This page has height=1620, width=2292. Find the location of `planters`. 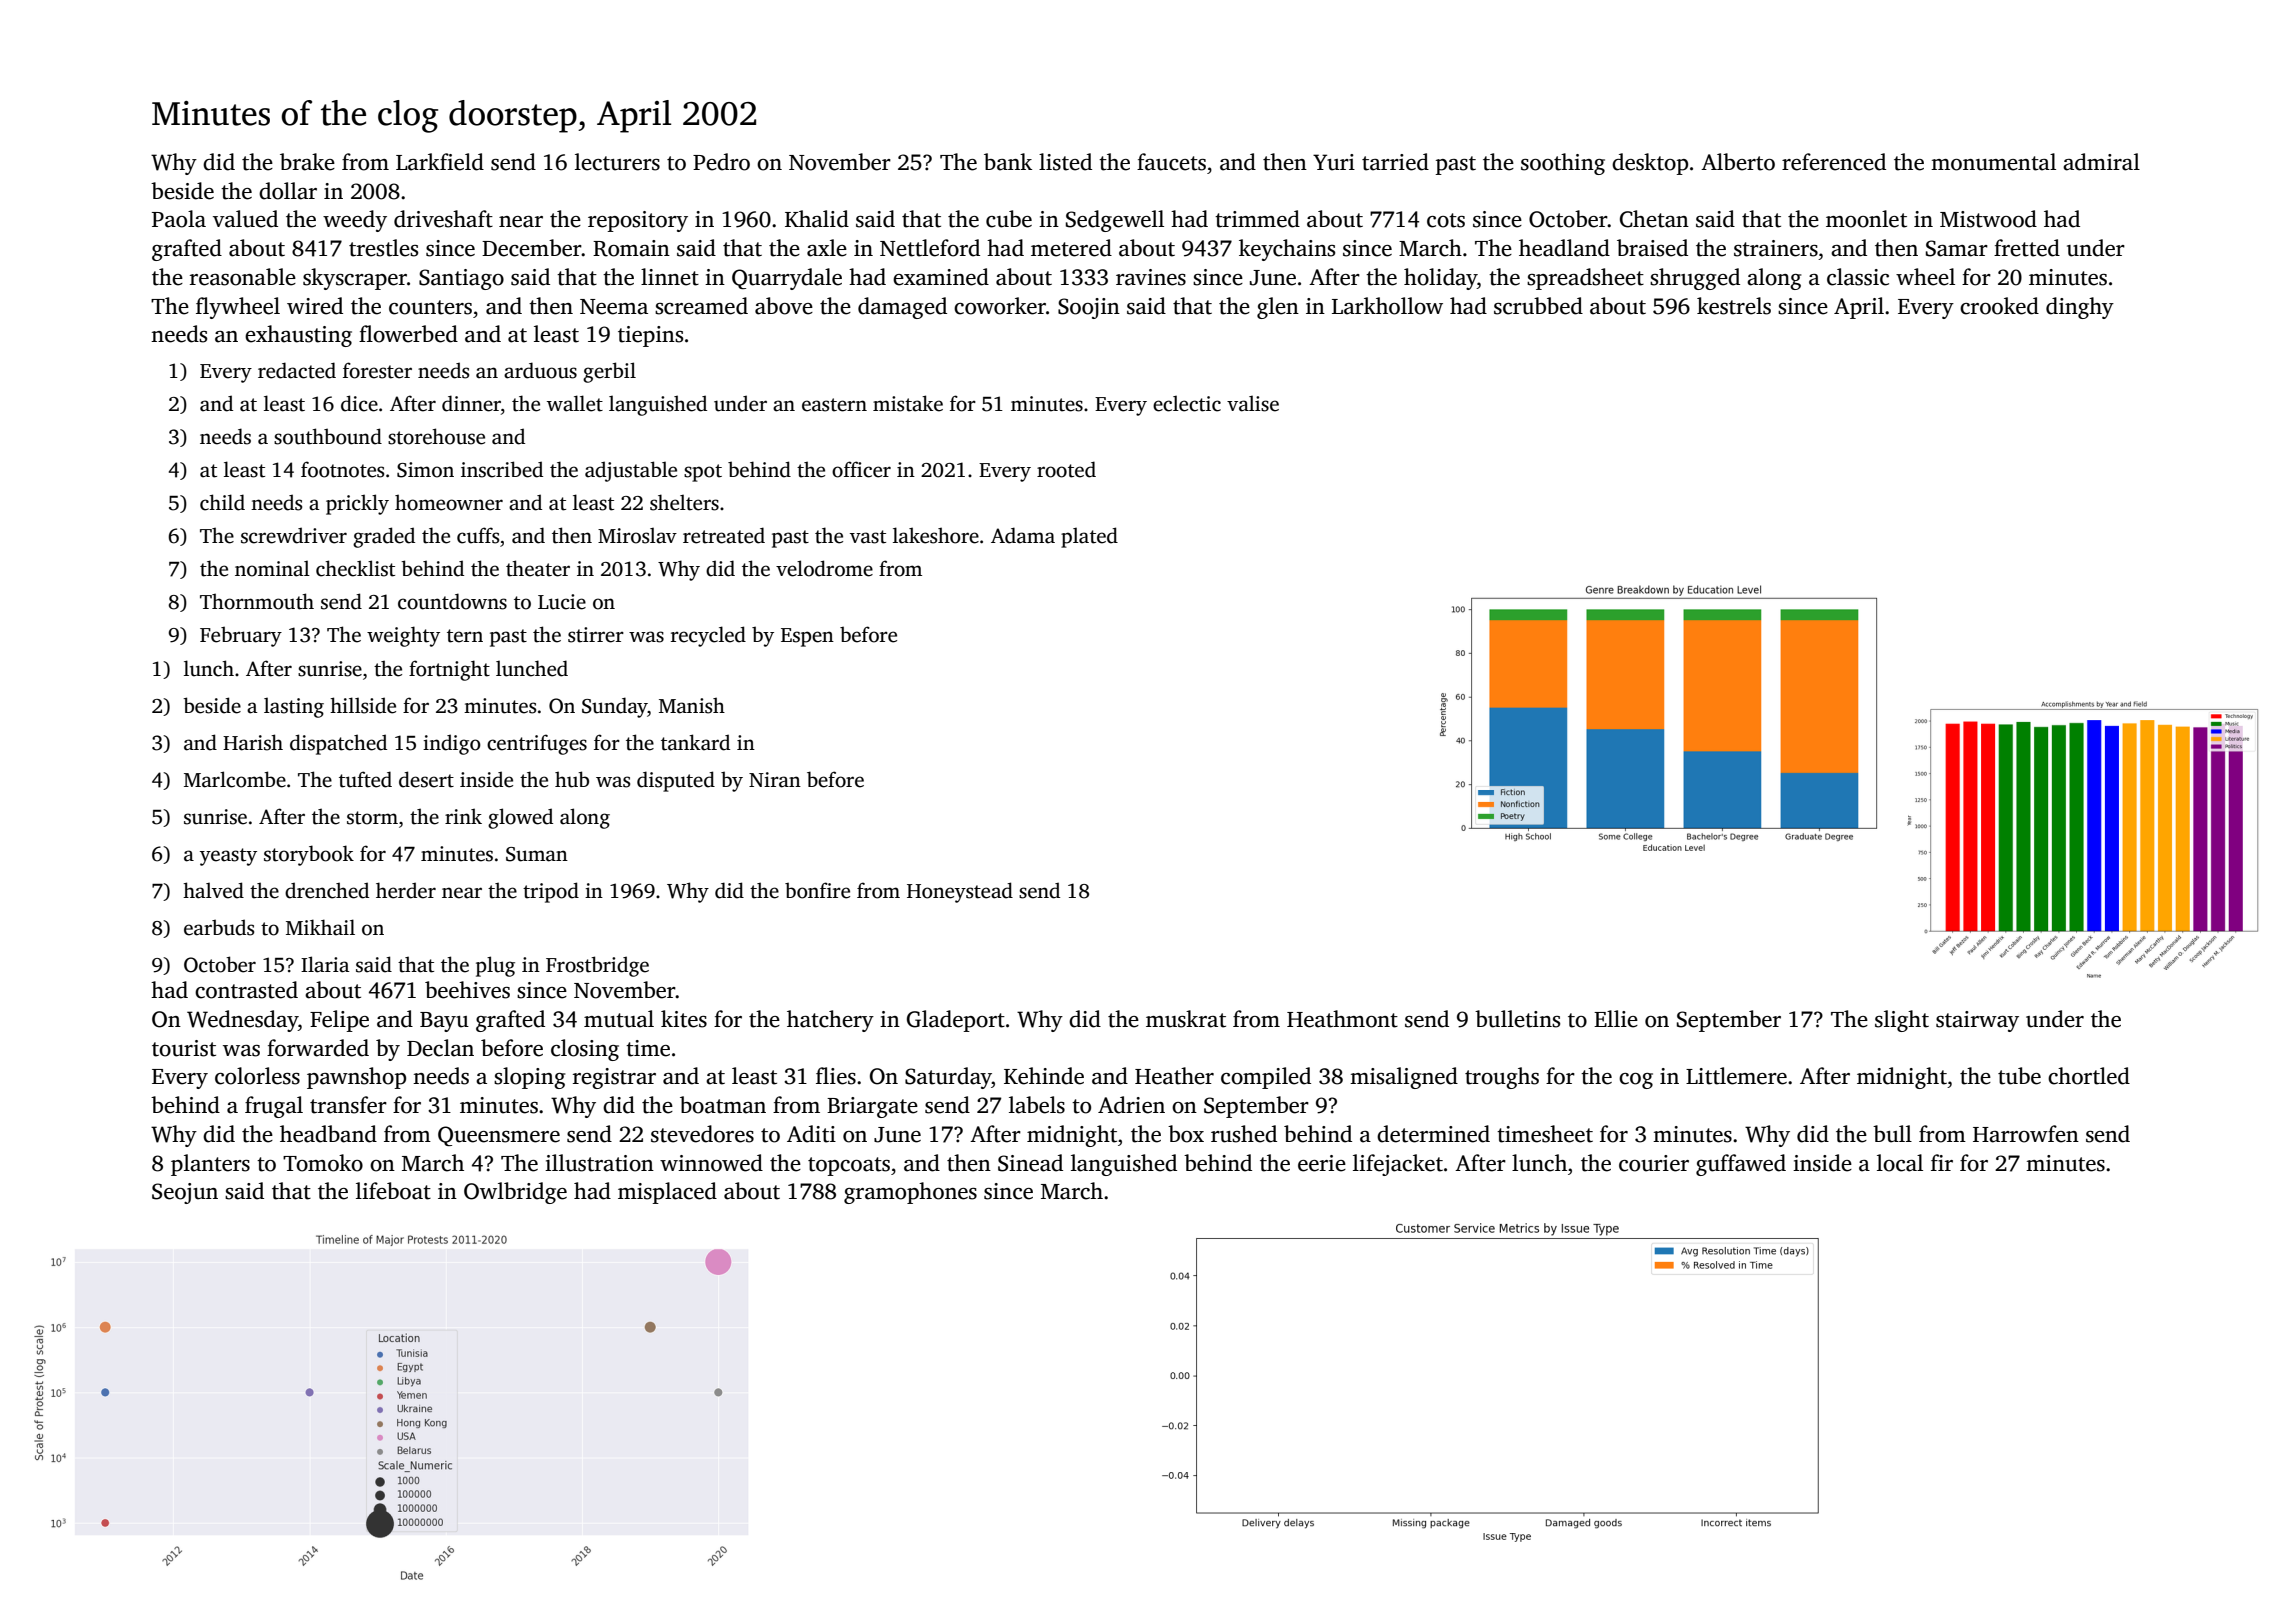

planters is located at coordinates (210, 1165).
